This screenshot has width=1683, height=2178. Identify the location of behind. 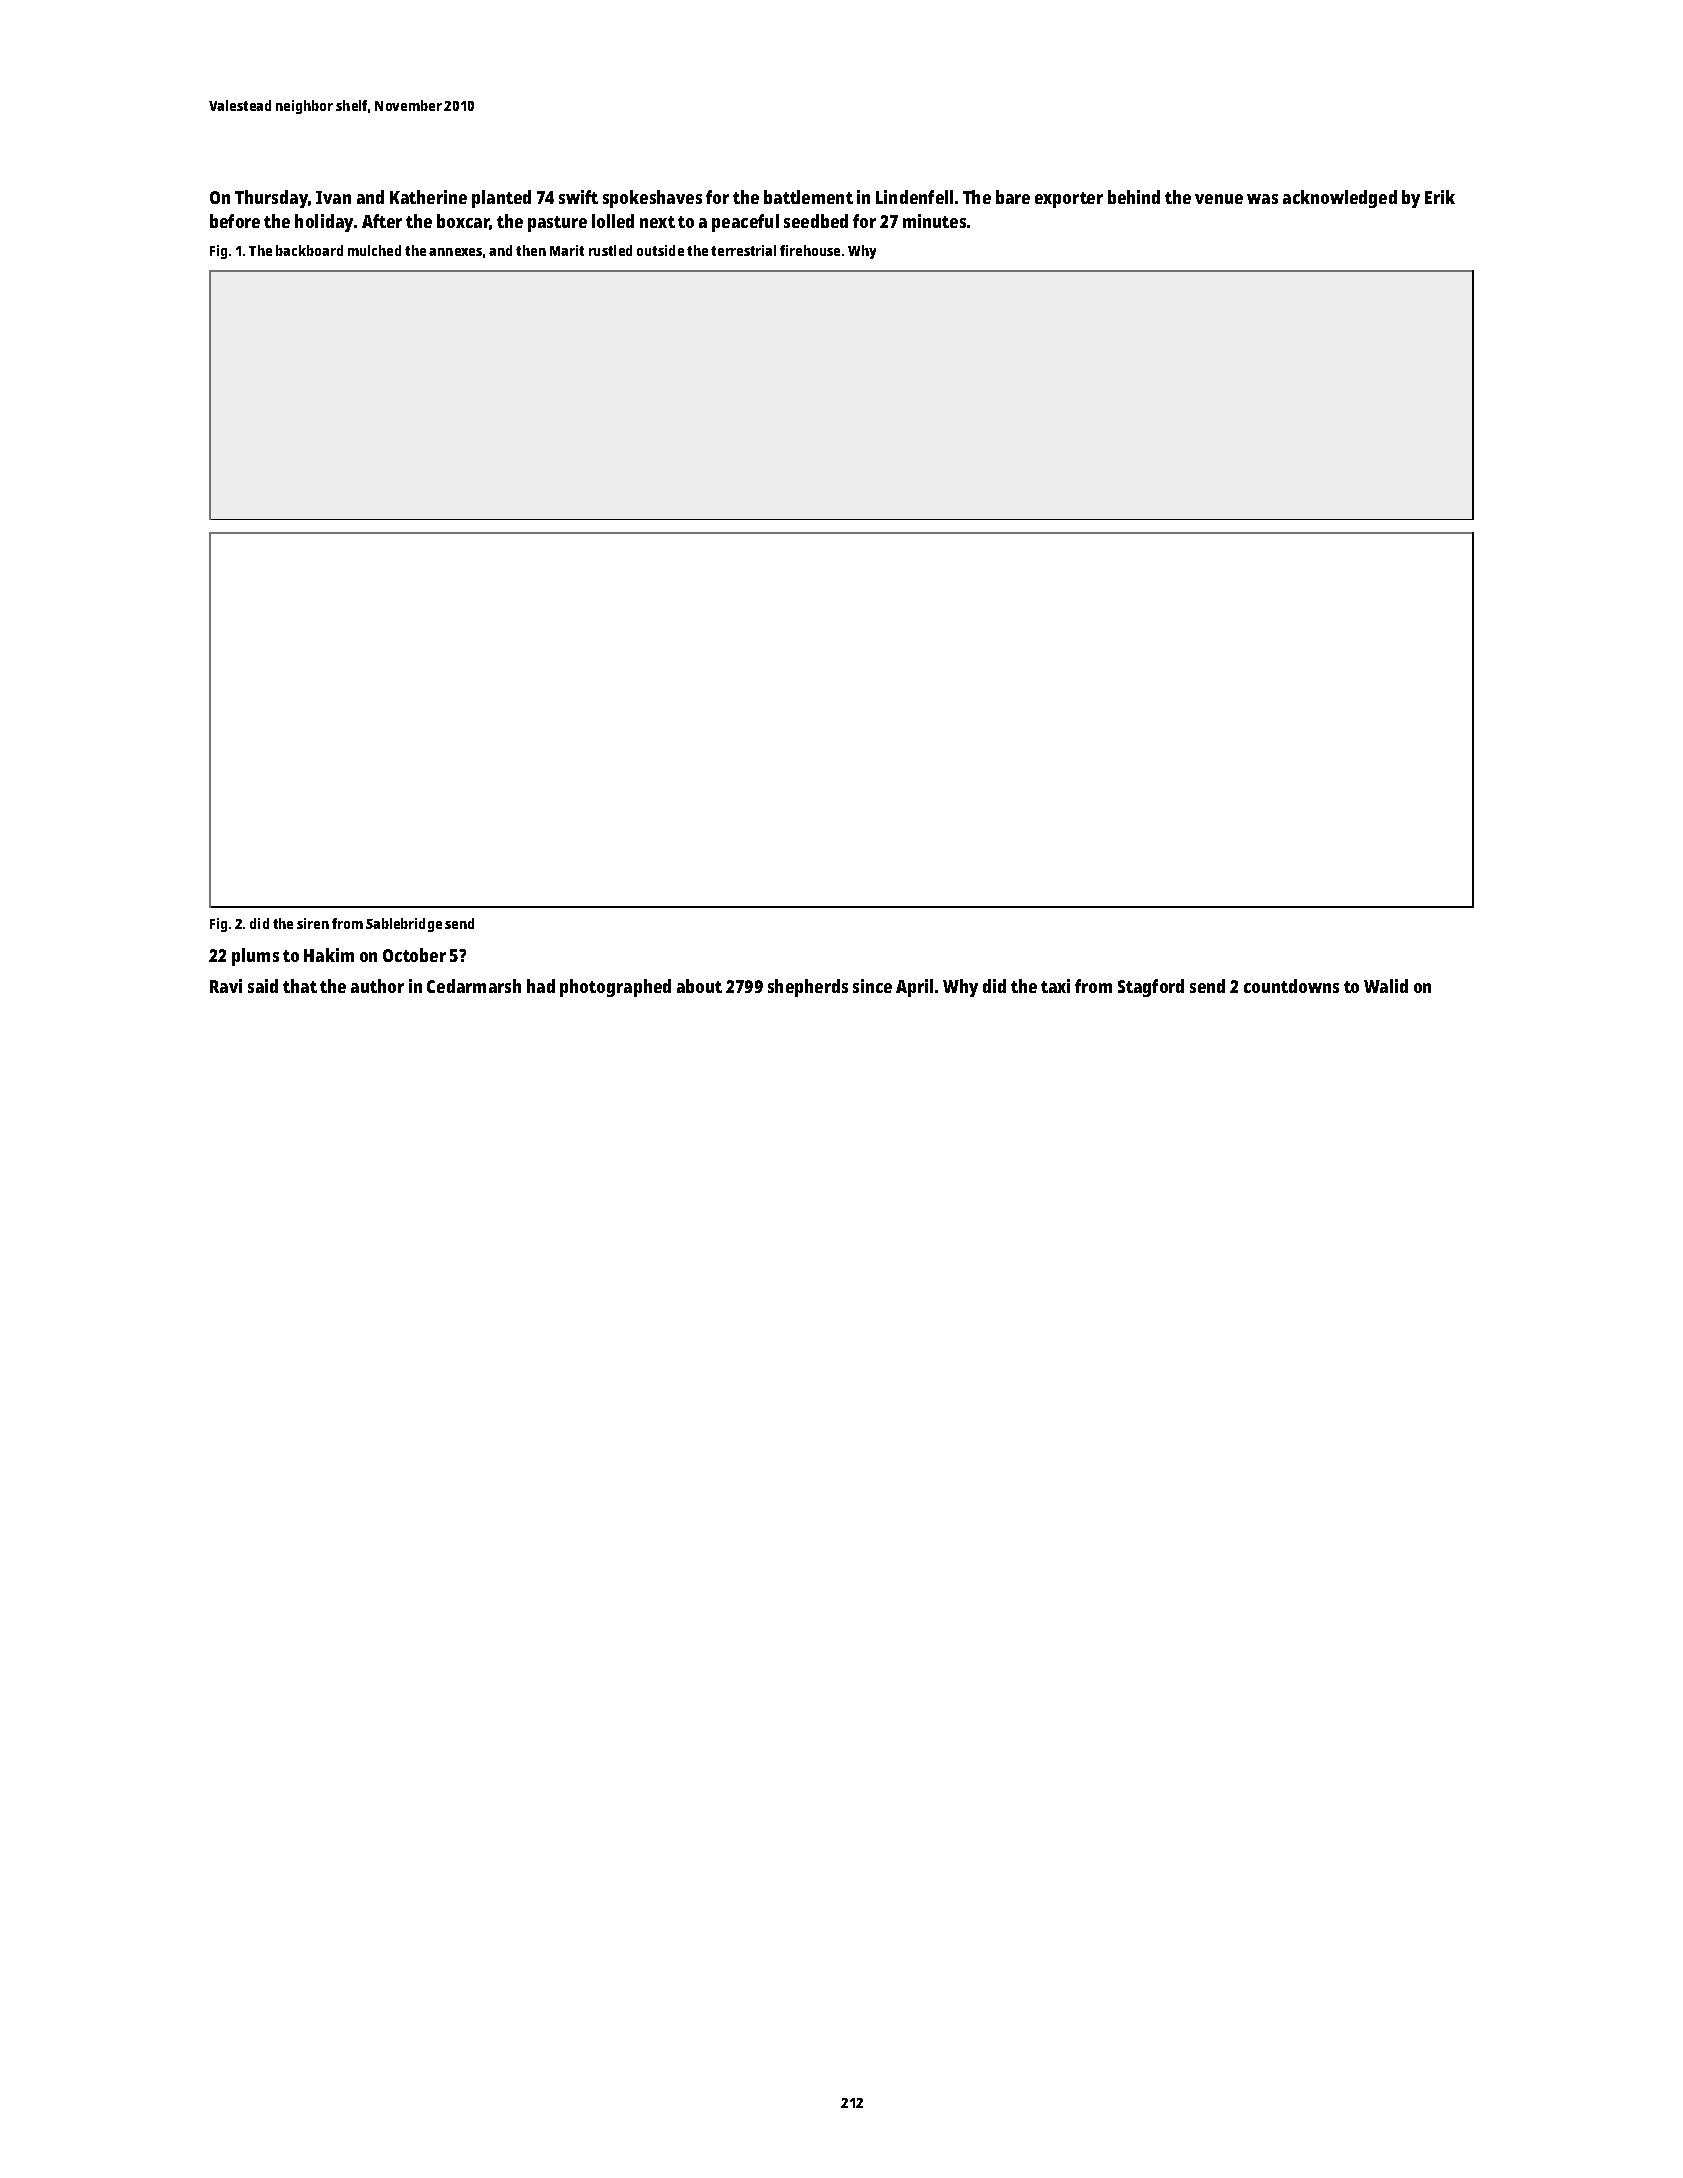
(1134, 197).
